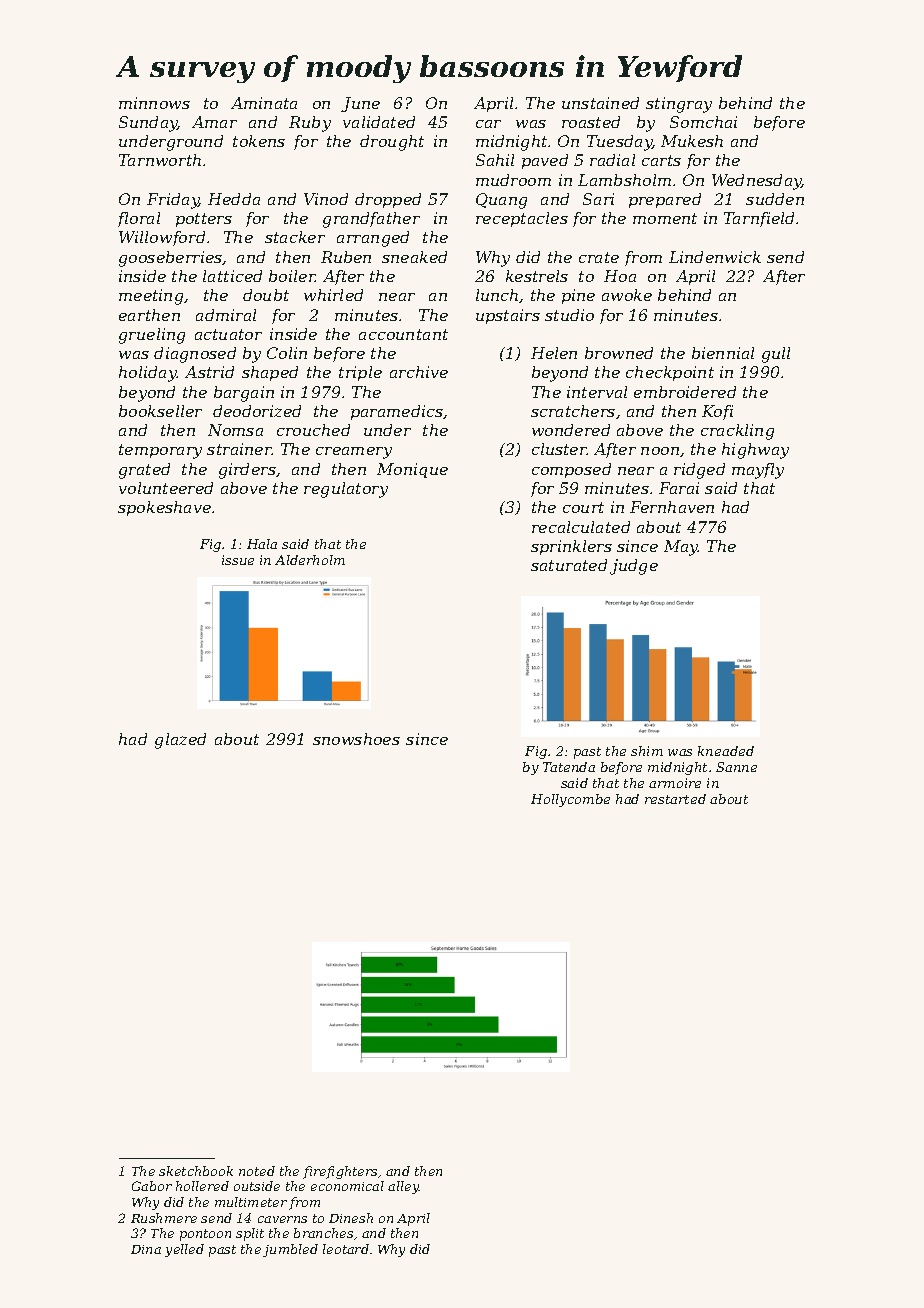 This screenshot has width=924, height=1308. Describe the element at coordinates (758, 471) in the screenshot. I see `mayfly` at that location.
